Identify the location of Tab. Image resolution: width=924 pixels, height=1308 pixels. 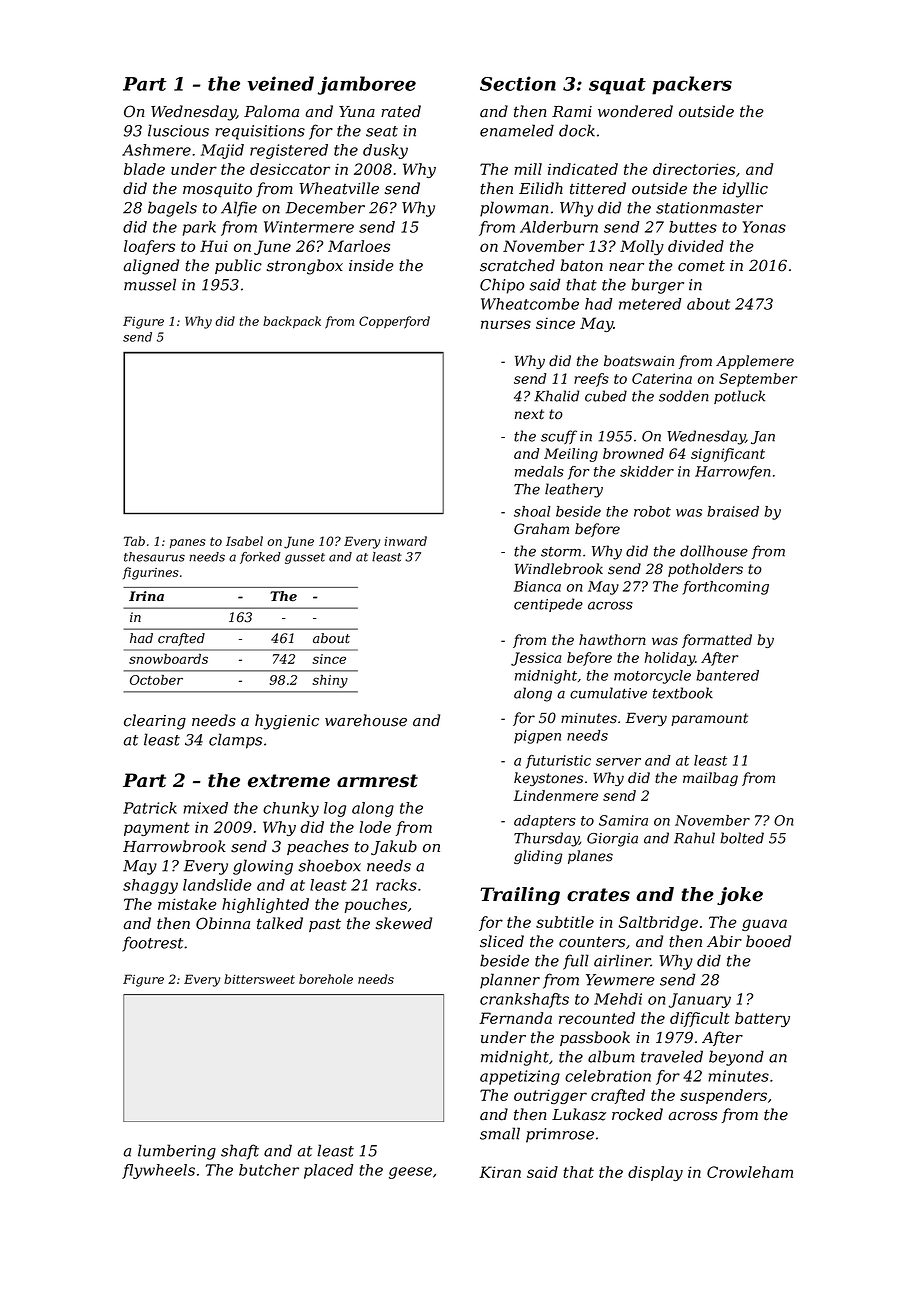
(134, 541).
